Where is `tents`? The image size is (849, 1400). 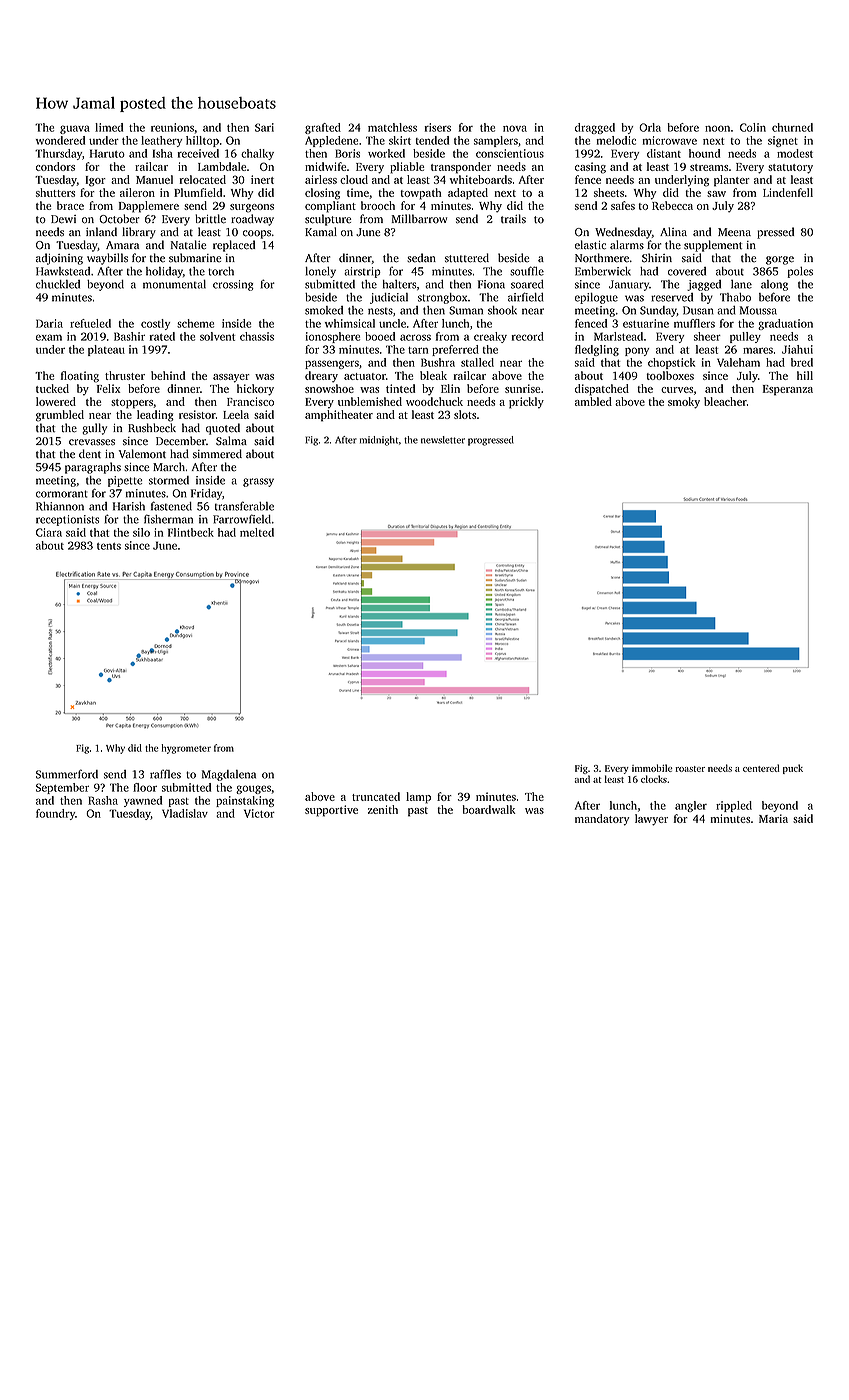 tents is located at coordinates (109, 546).
